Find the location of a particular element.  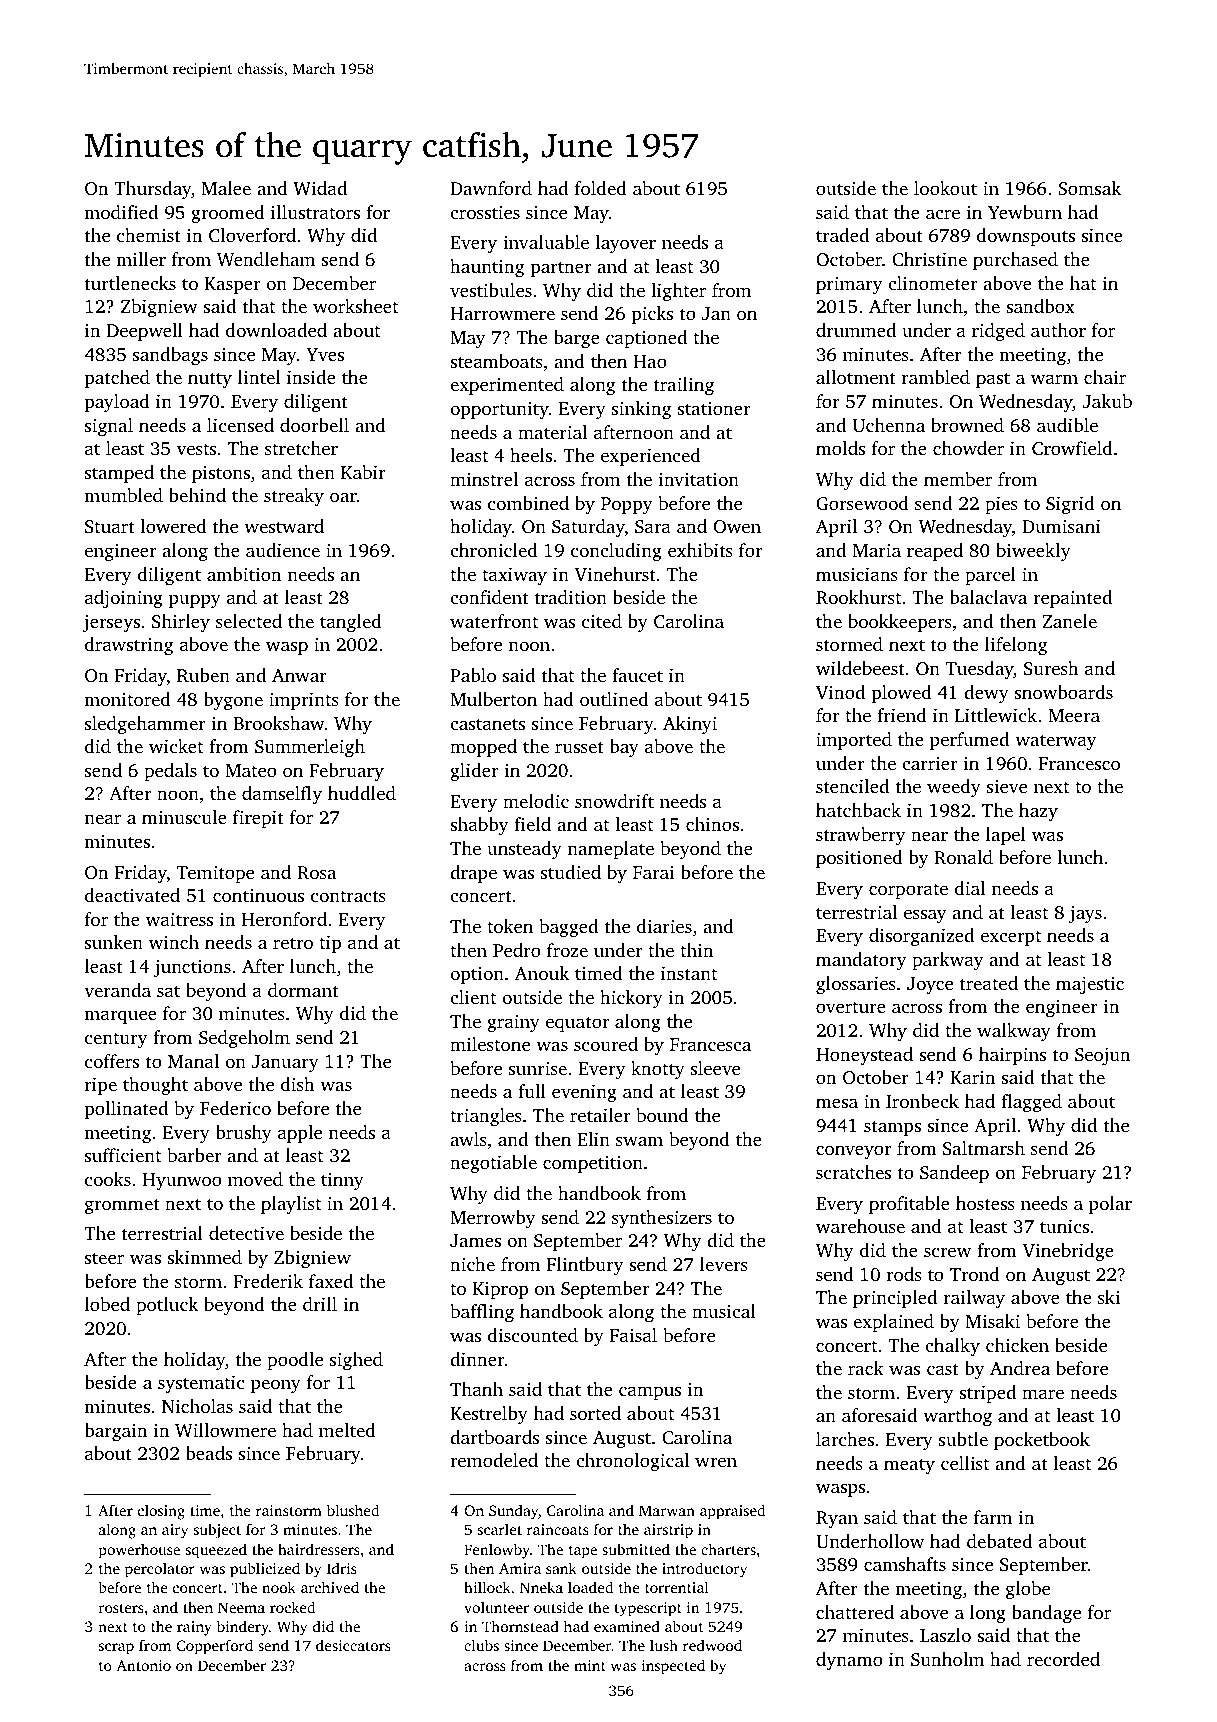

poodle is located at coordinates (295, 1361).
